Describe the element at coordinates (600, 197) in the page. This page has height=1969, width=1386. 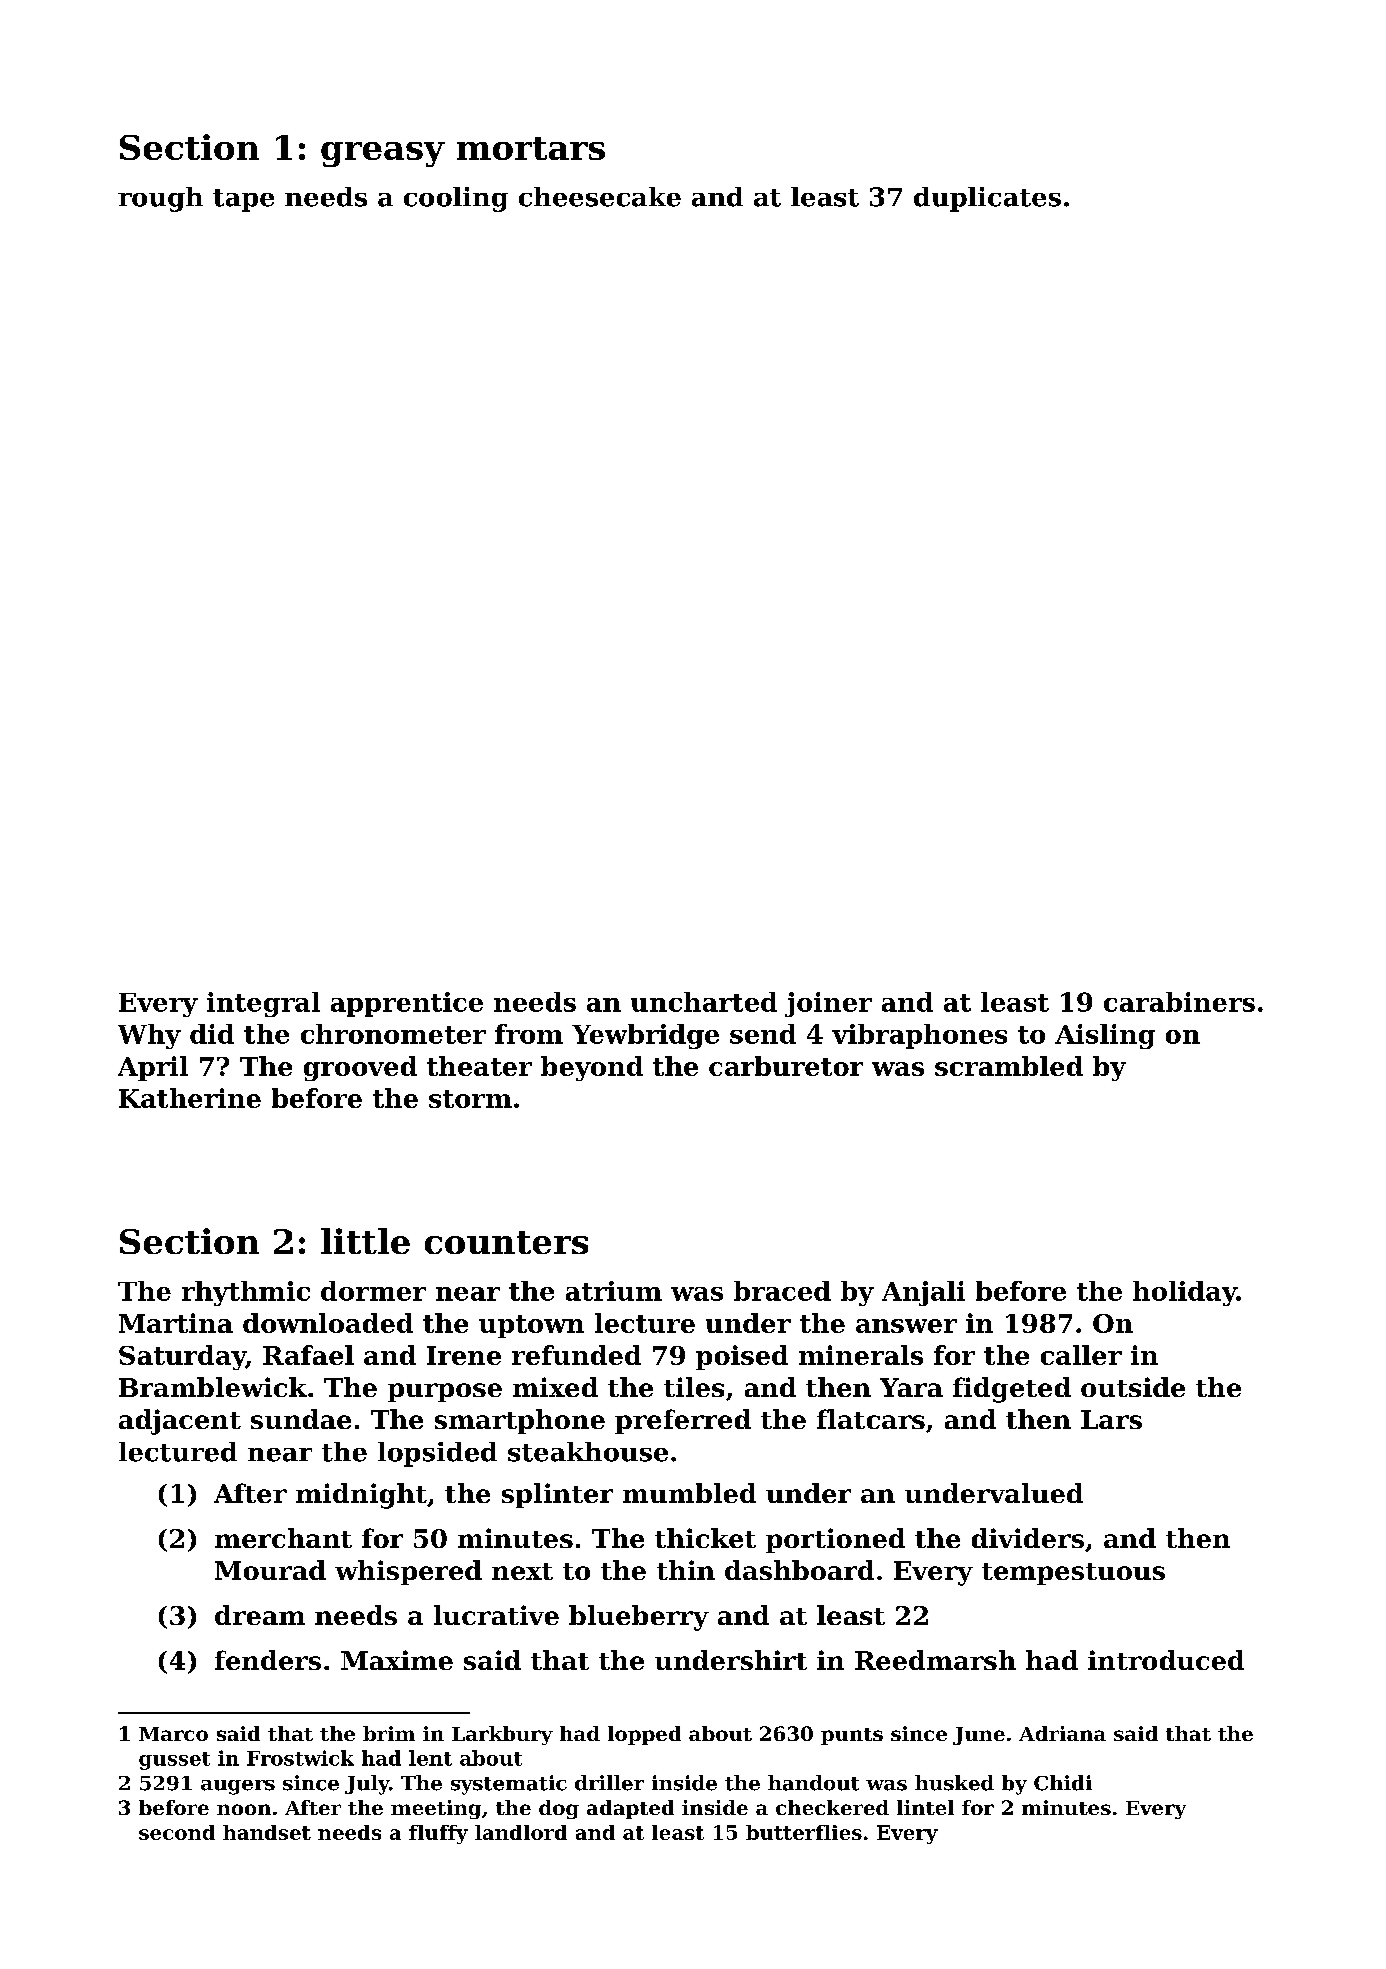
I see `cheesecake` at that location.
